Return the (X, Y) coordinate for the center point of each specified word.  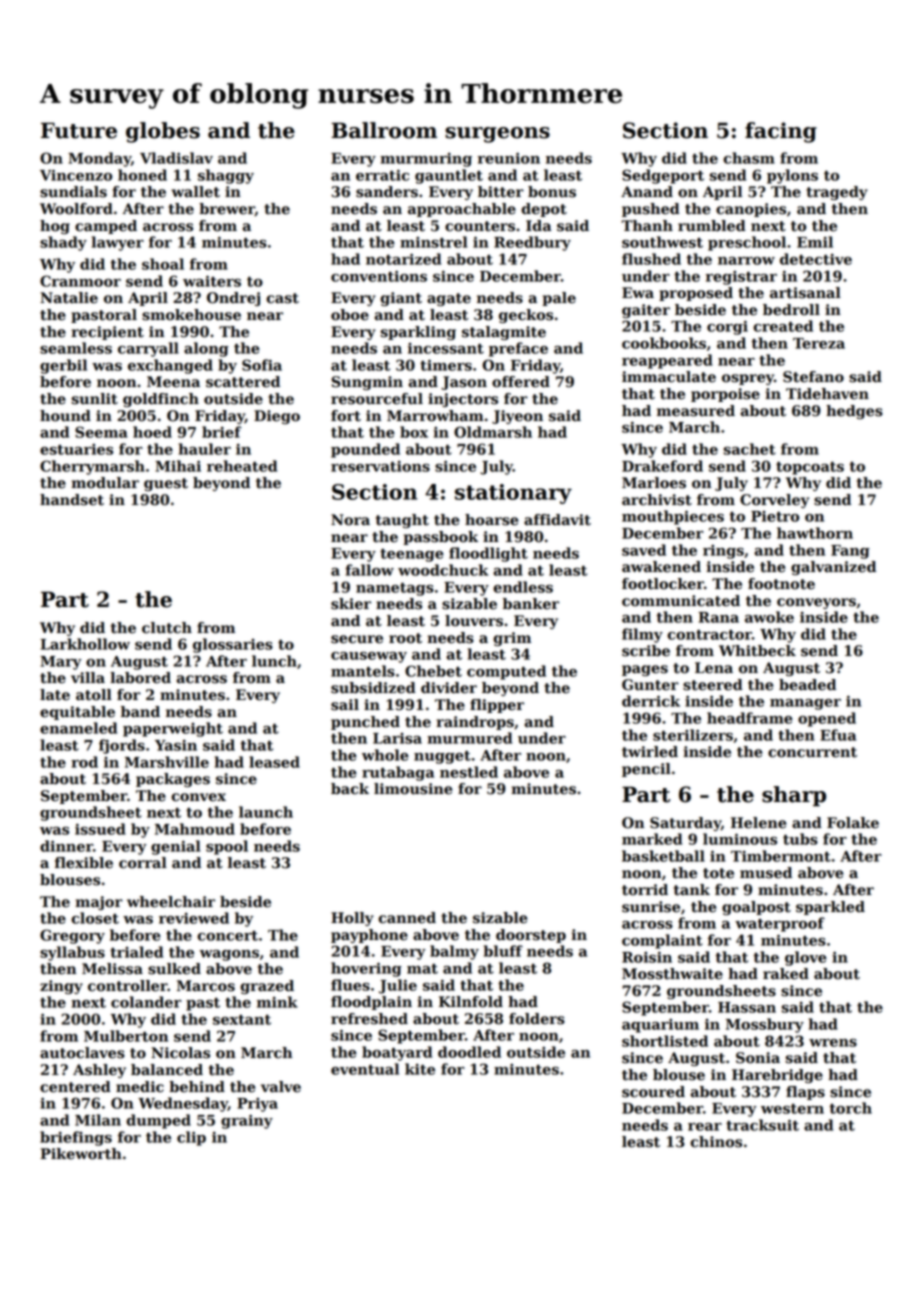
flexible (84, 863)
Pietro (775, 516)
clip (191, 1138)
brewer (227, 209)
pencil (646, 770)
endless (523, 587)
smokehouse (191, 315)
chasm (749, 158)
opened (827, 719)
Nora (350, 520)
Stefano (813, 377)
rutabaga (398, 773)
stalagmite (504, 333)
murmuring (426, 160)
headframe (750, 718)
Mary (61, 663)
